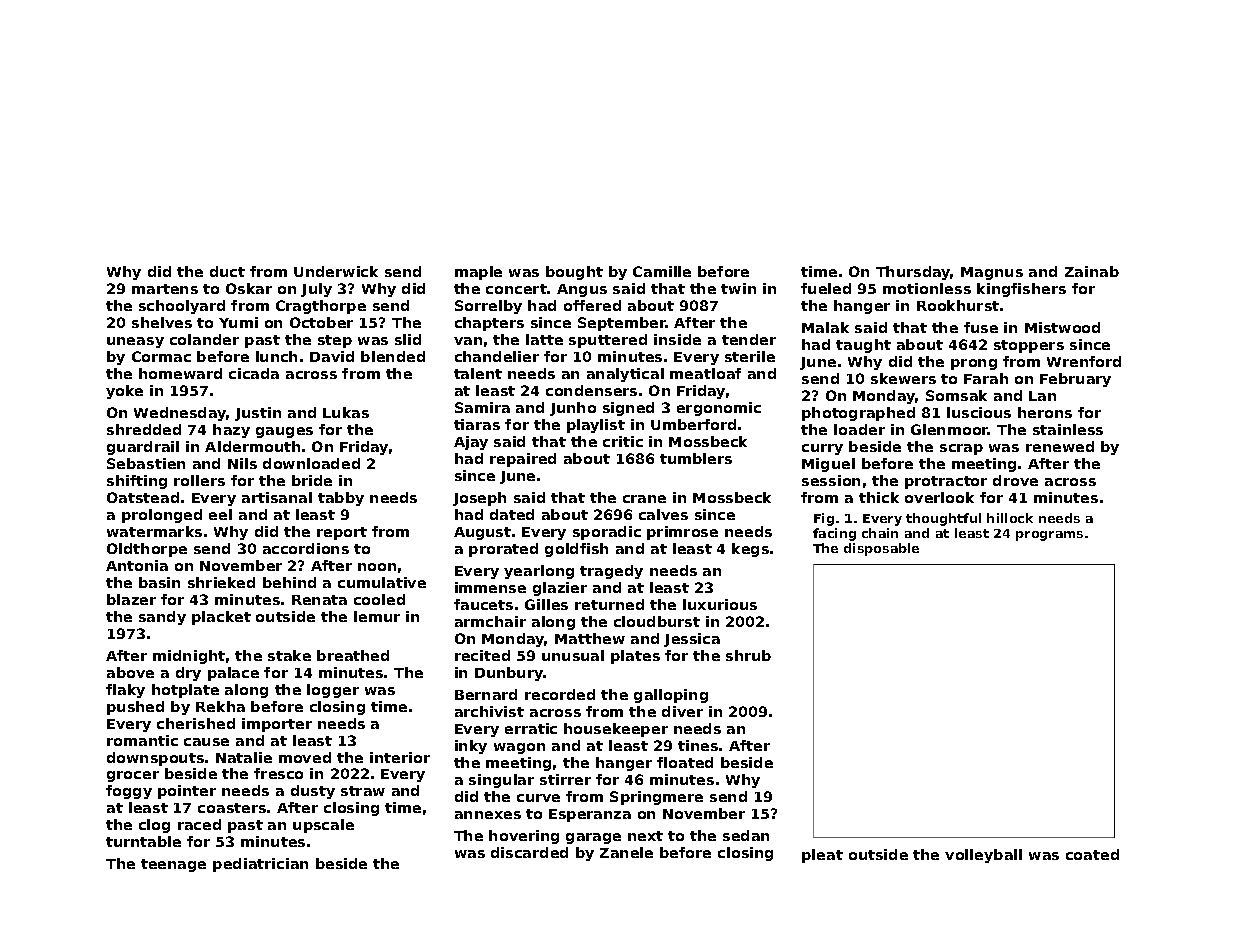 The height and width of the page is (952, 1233). Describe the element at coordinates (748, 655) in the page. I see `shrub` at that location.
